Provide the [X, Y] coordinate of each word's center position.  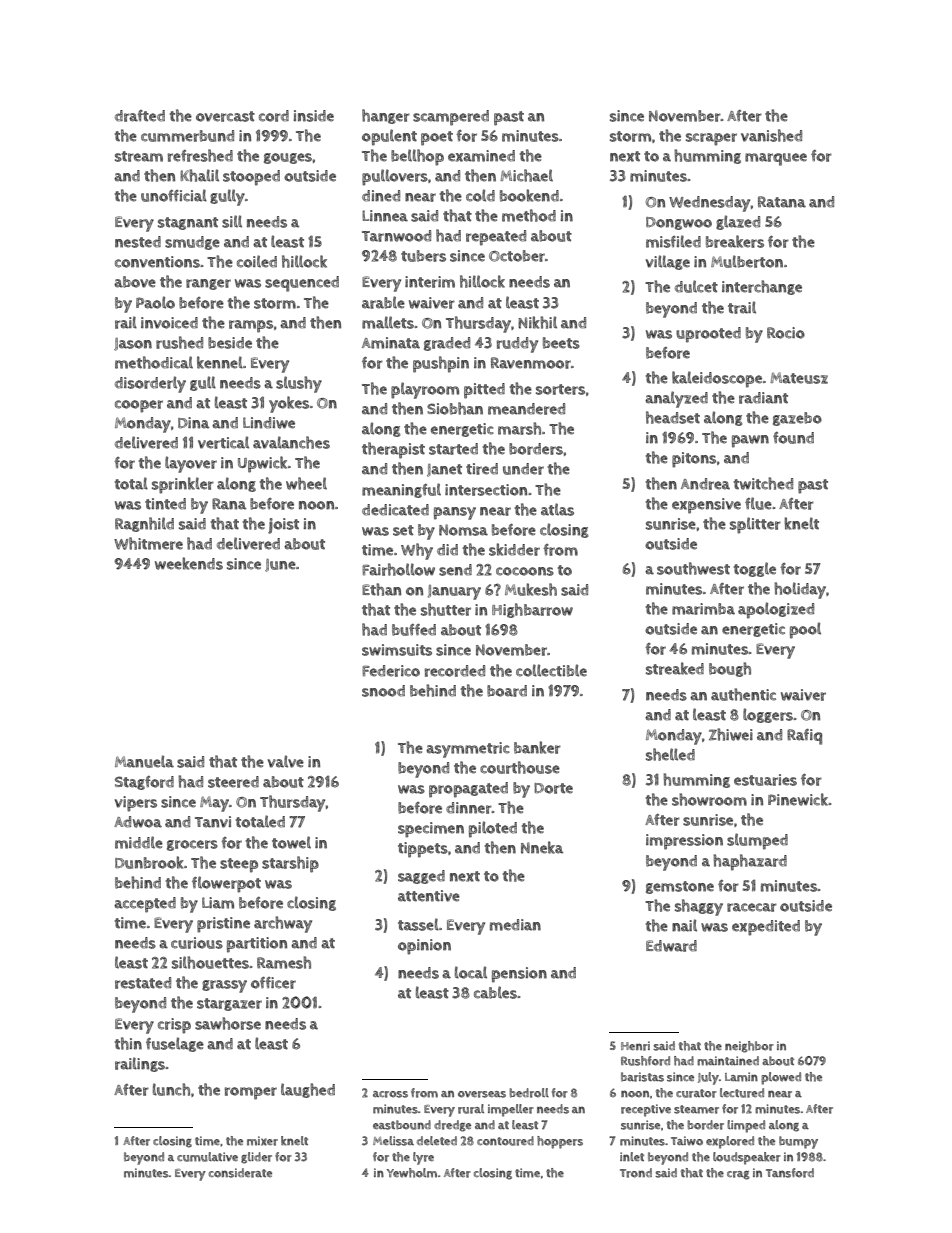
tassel [418, 924]
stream [139, 156]
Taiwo [687, 1141]
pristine [223, 925]
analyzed [676, 399]
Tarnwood [396, 236]
